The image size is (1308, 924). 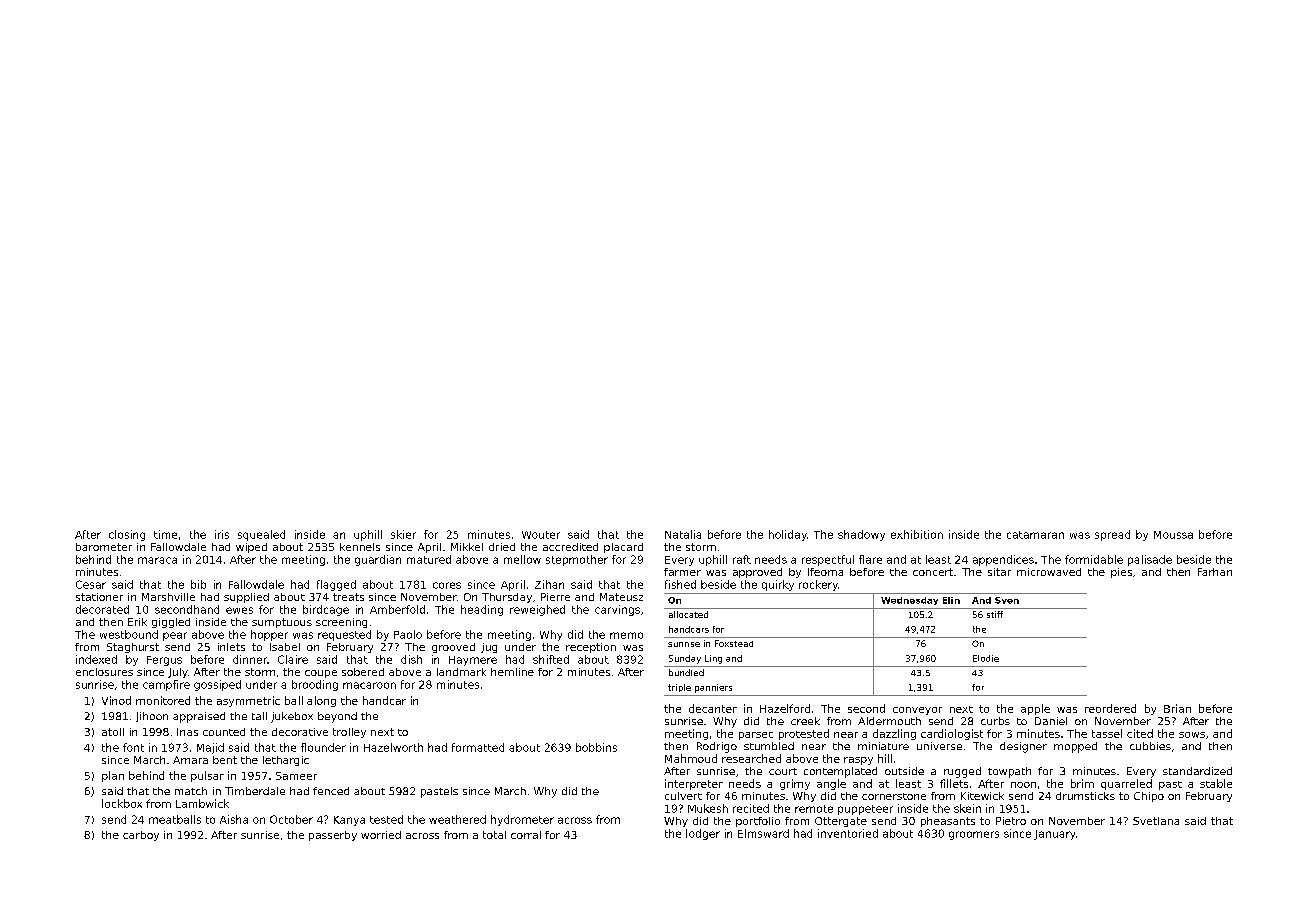 I want to click on Haymere, so click(x=473, y=661).
